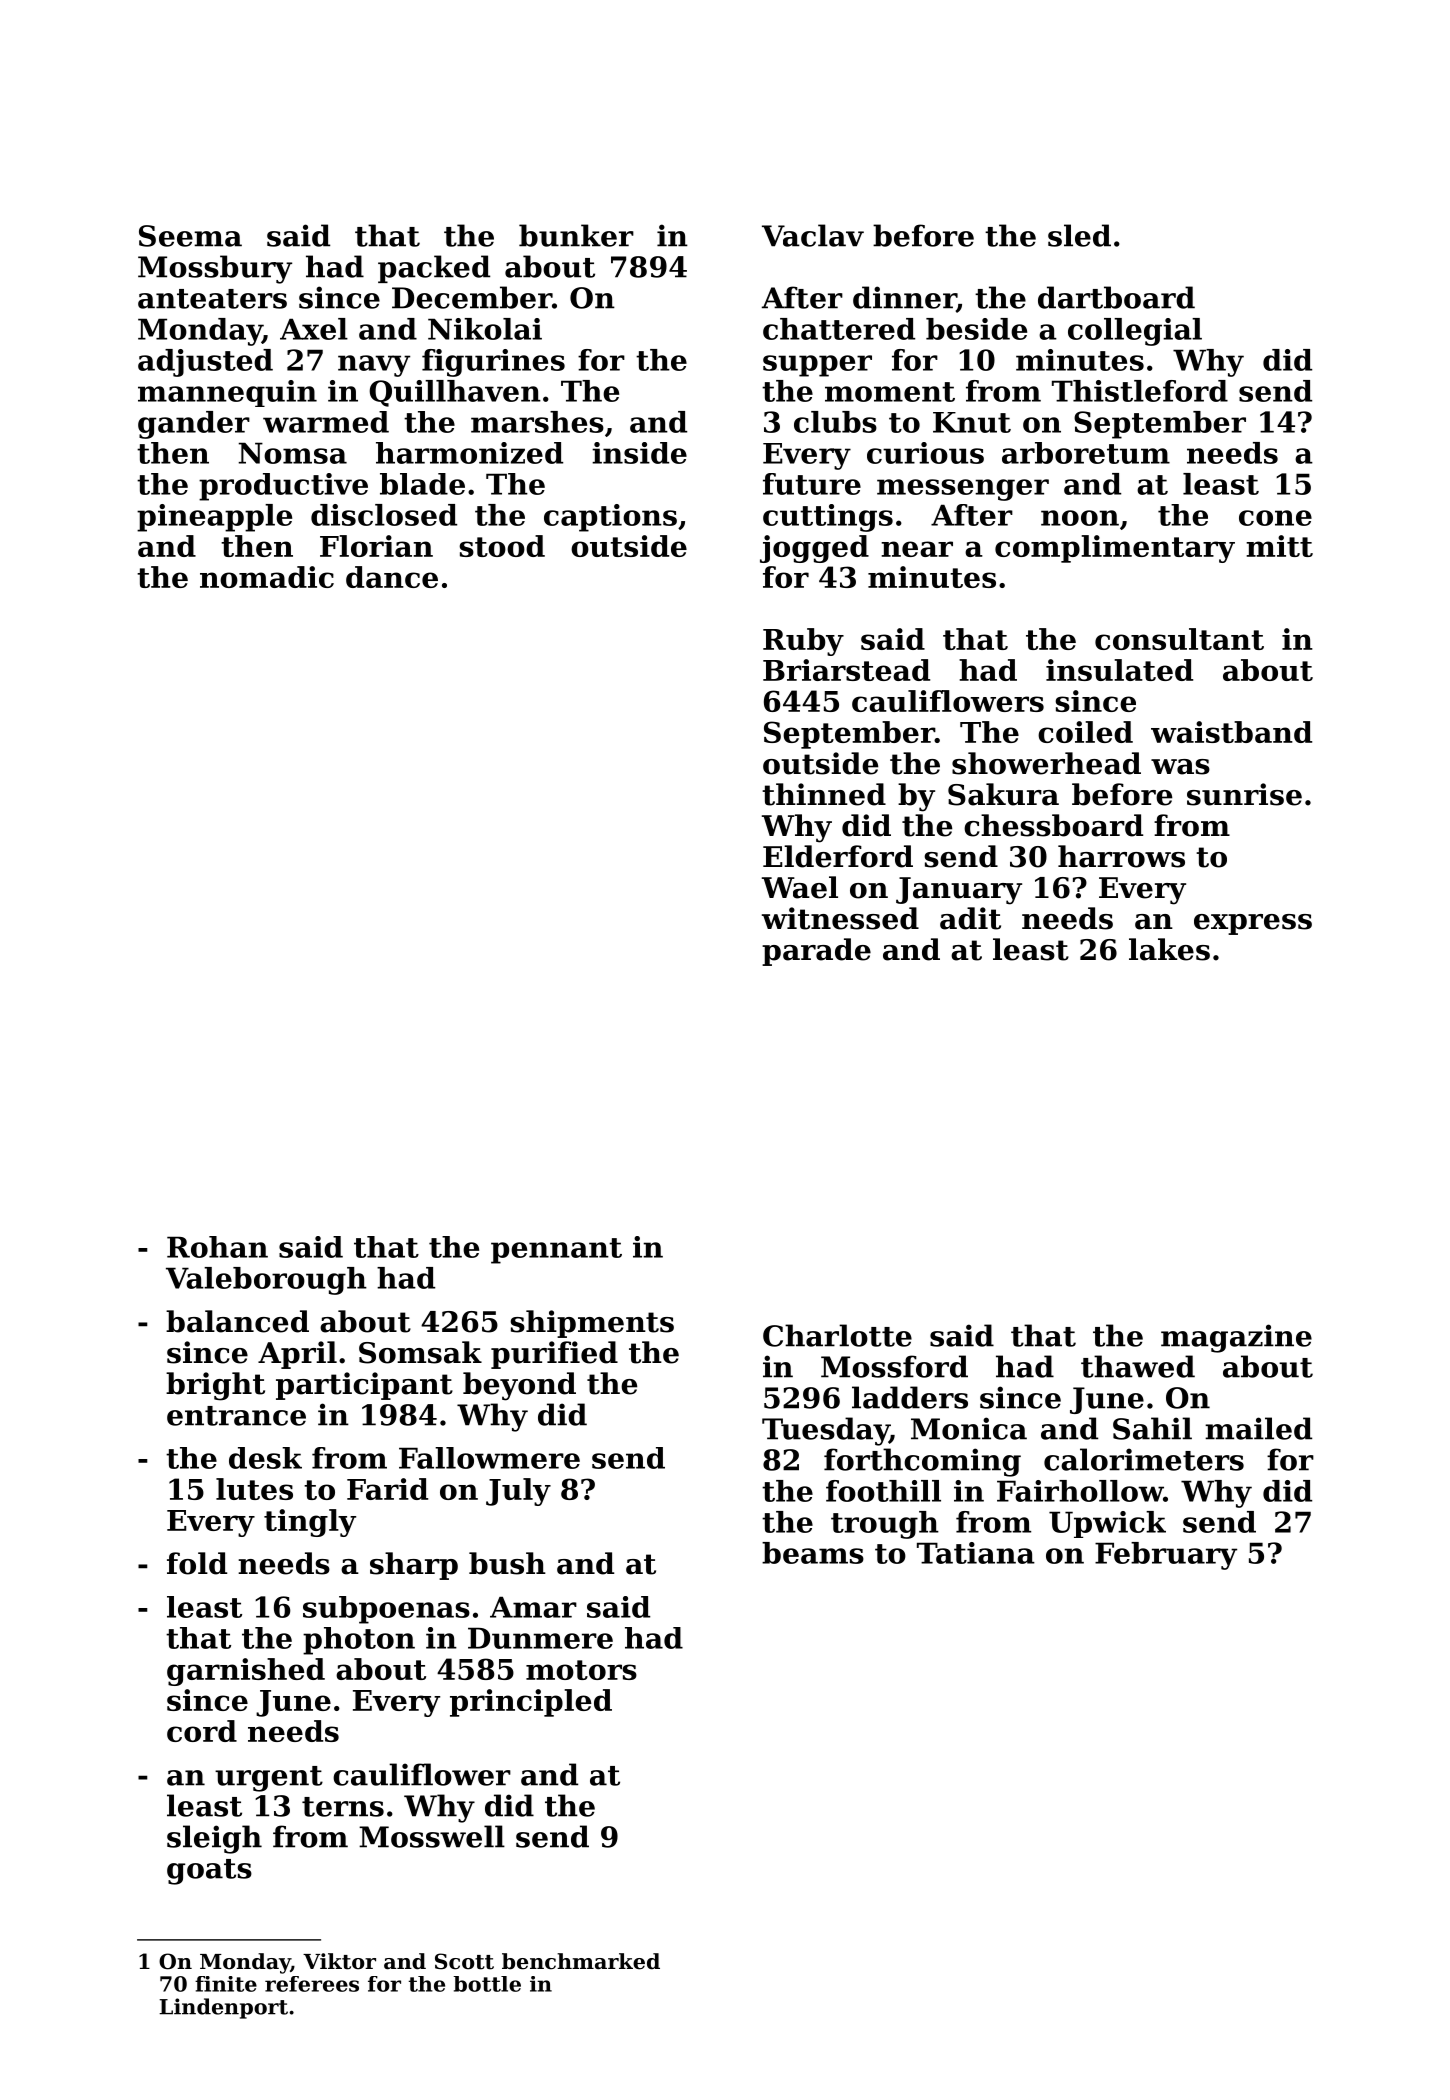 This page has width=1450, height=2100. What do you see at coordinates (190, 236) in the page?
I see `Seema` at bounding box center [190, 236].
